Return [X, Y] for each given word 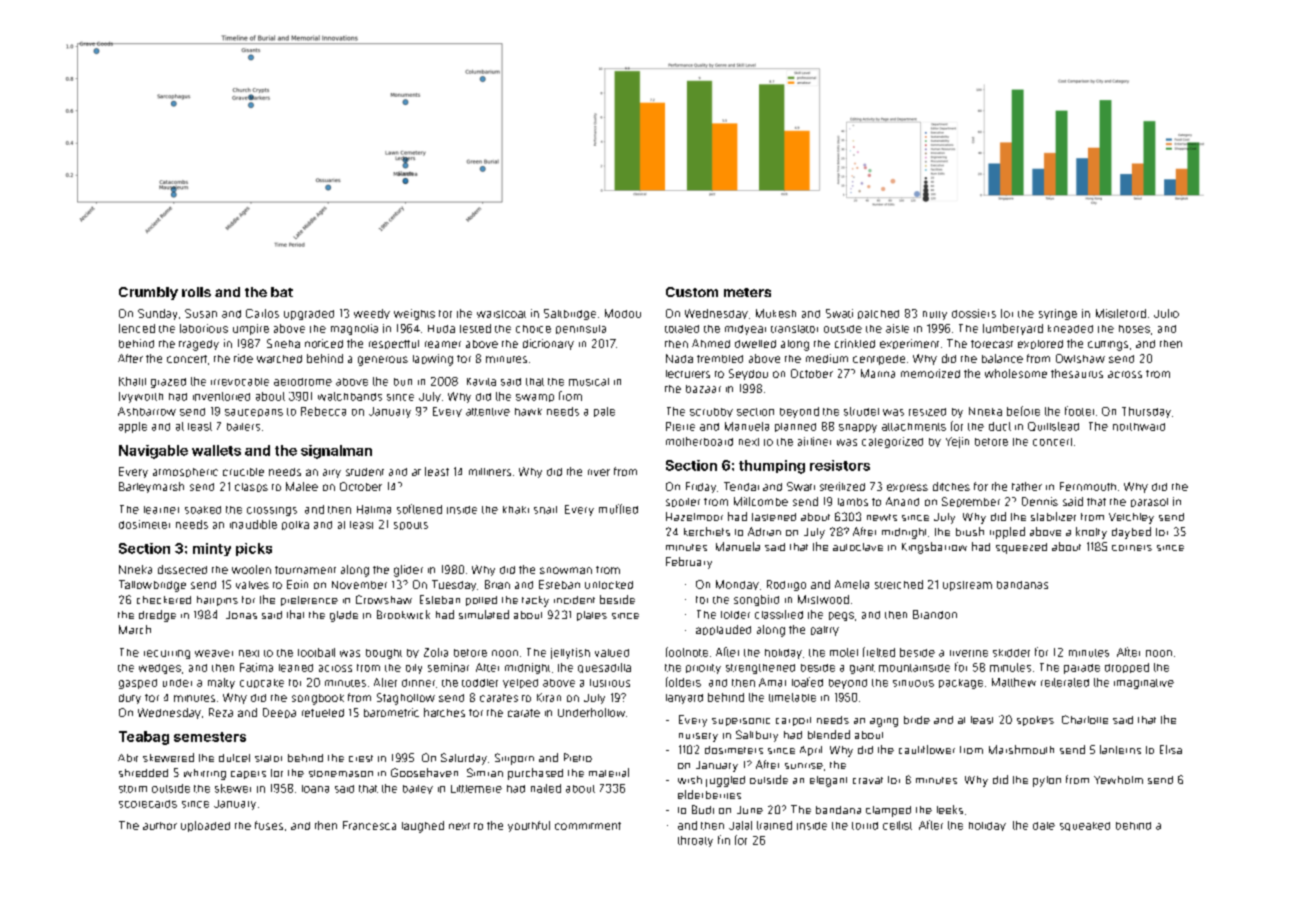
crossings [272, 511]
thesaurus [1077, 373]
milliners [490, 472]
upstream [967, 586]
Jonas [241, 615]
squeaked [1085, 826]
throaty [695, 841]
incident [574, 600]
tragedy [199, 345]
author [160, 826]
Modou [623, 313]
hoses [1134, 329]
